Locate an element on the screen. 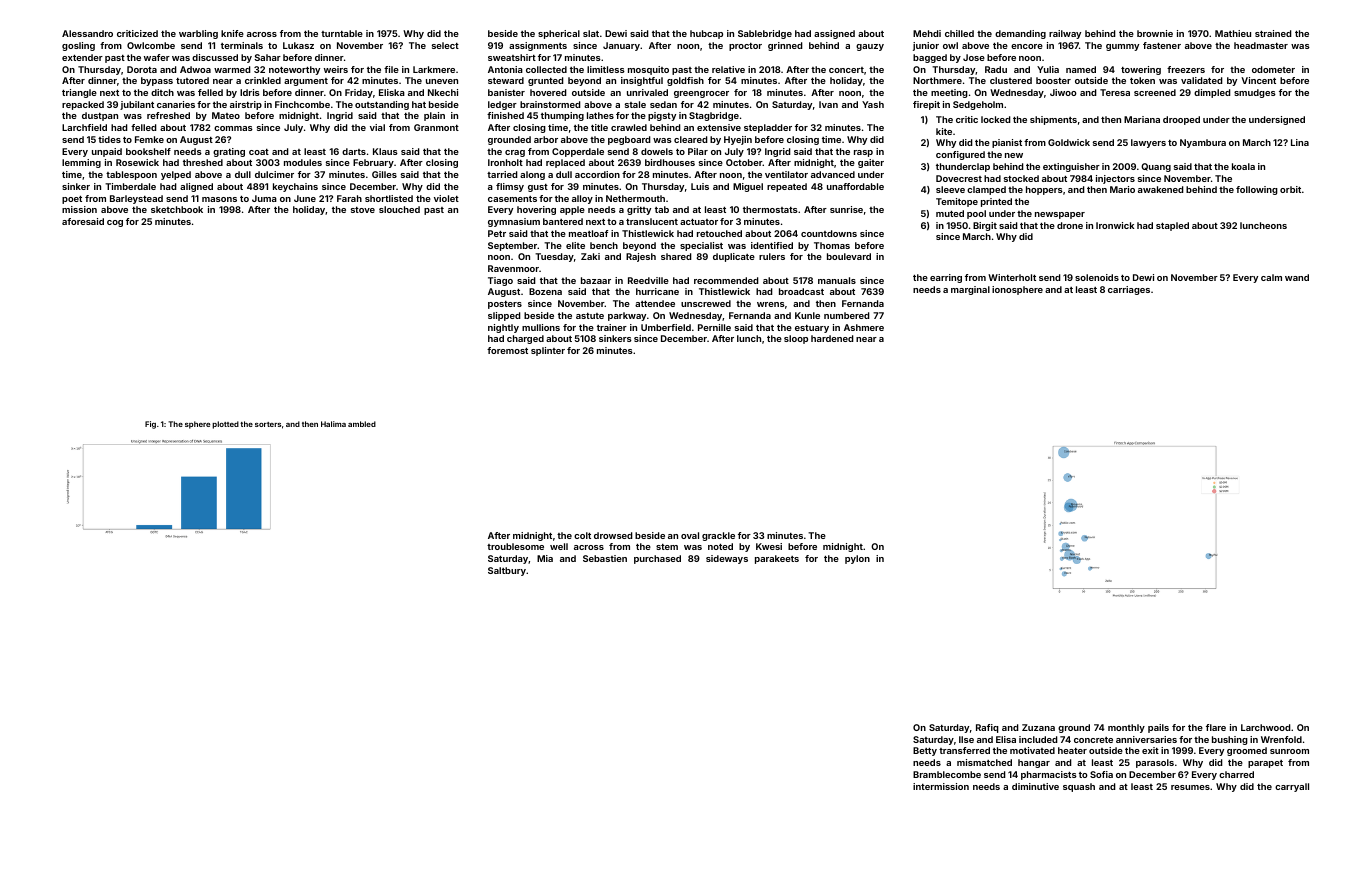  koala is located at coordinates (1243, 166).
